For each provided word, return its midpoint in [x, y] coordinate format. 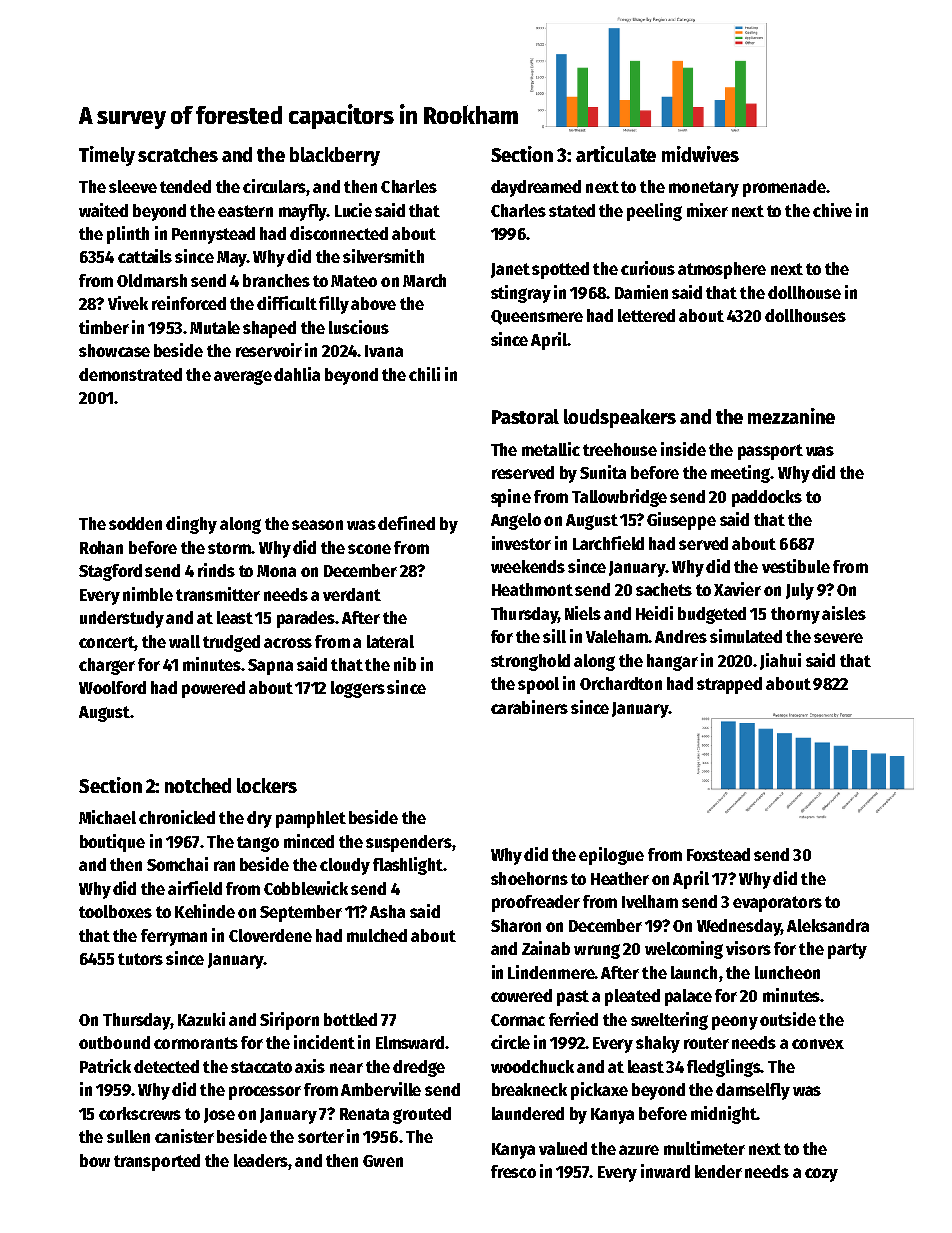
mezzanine [791, 416]
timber [104, 327]
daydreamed [536, 188]
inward [665, 1171]
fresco [513, 1171]
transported [157, 1162]
